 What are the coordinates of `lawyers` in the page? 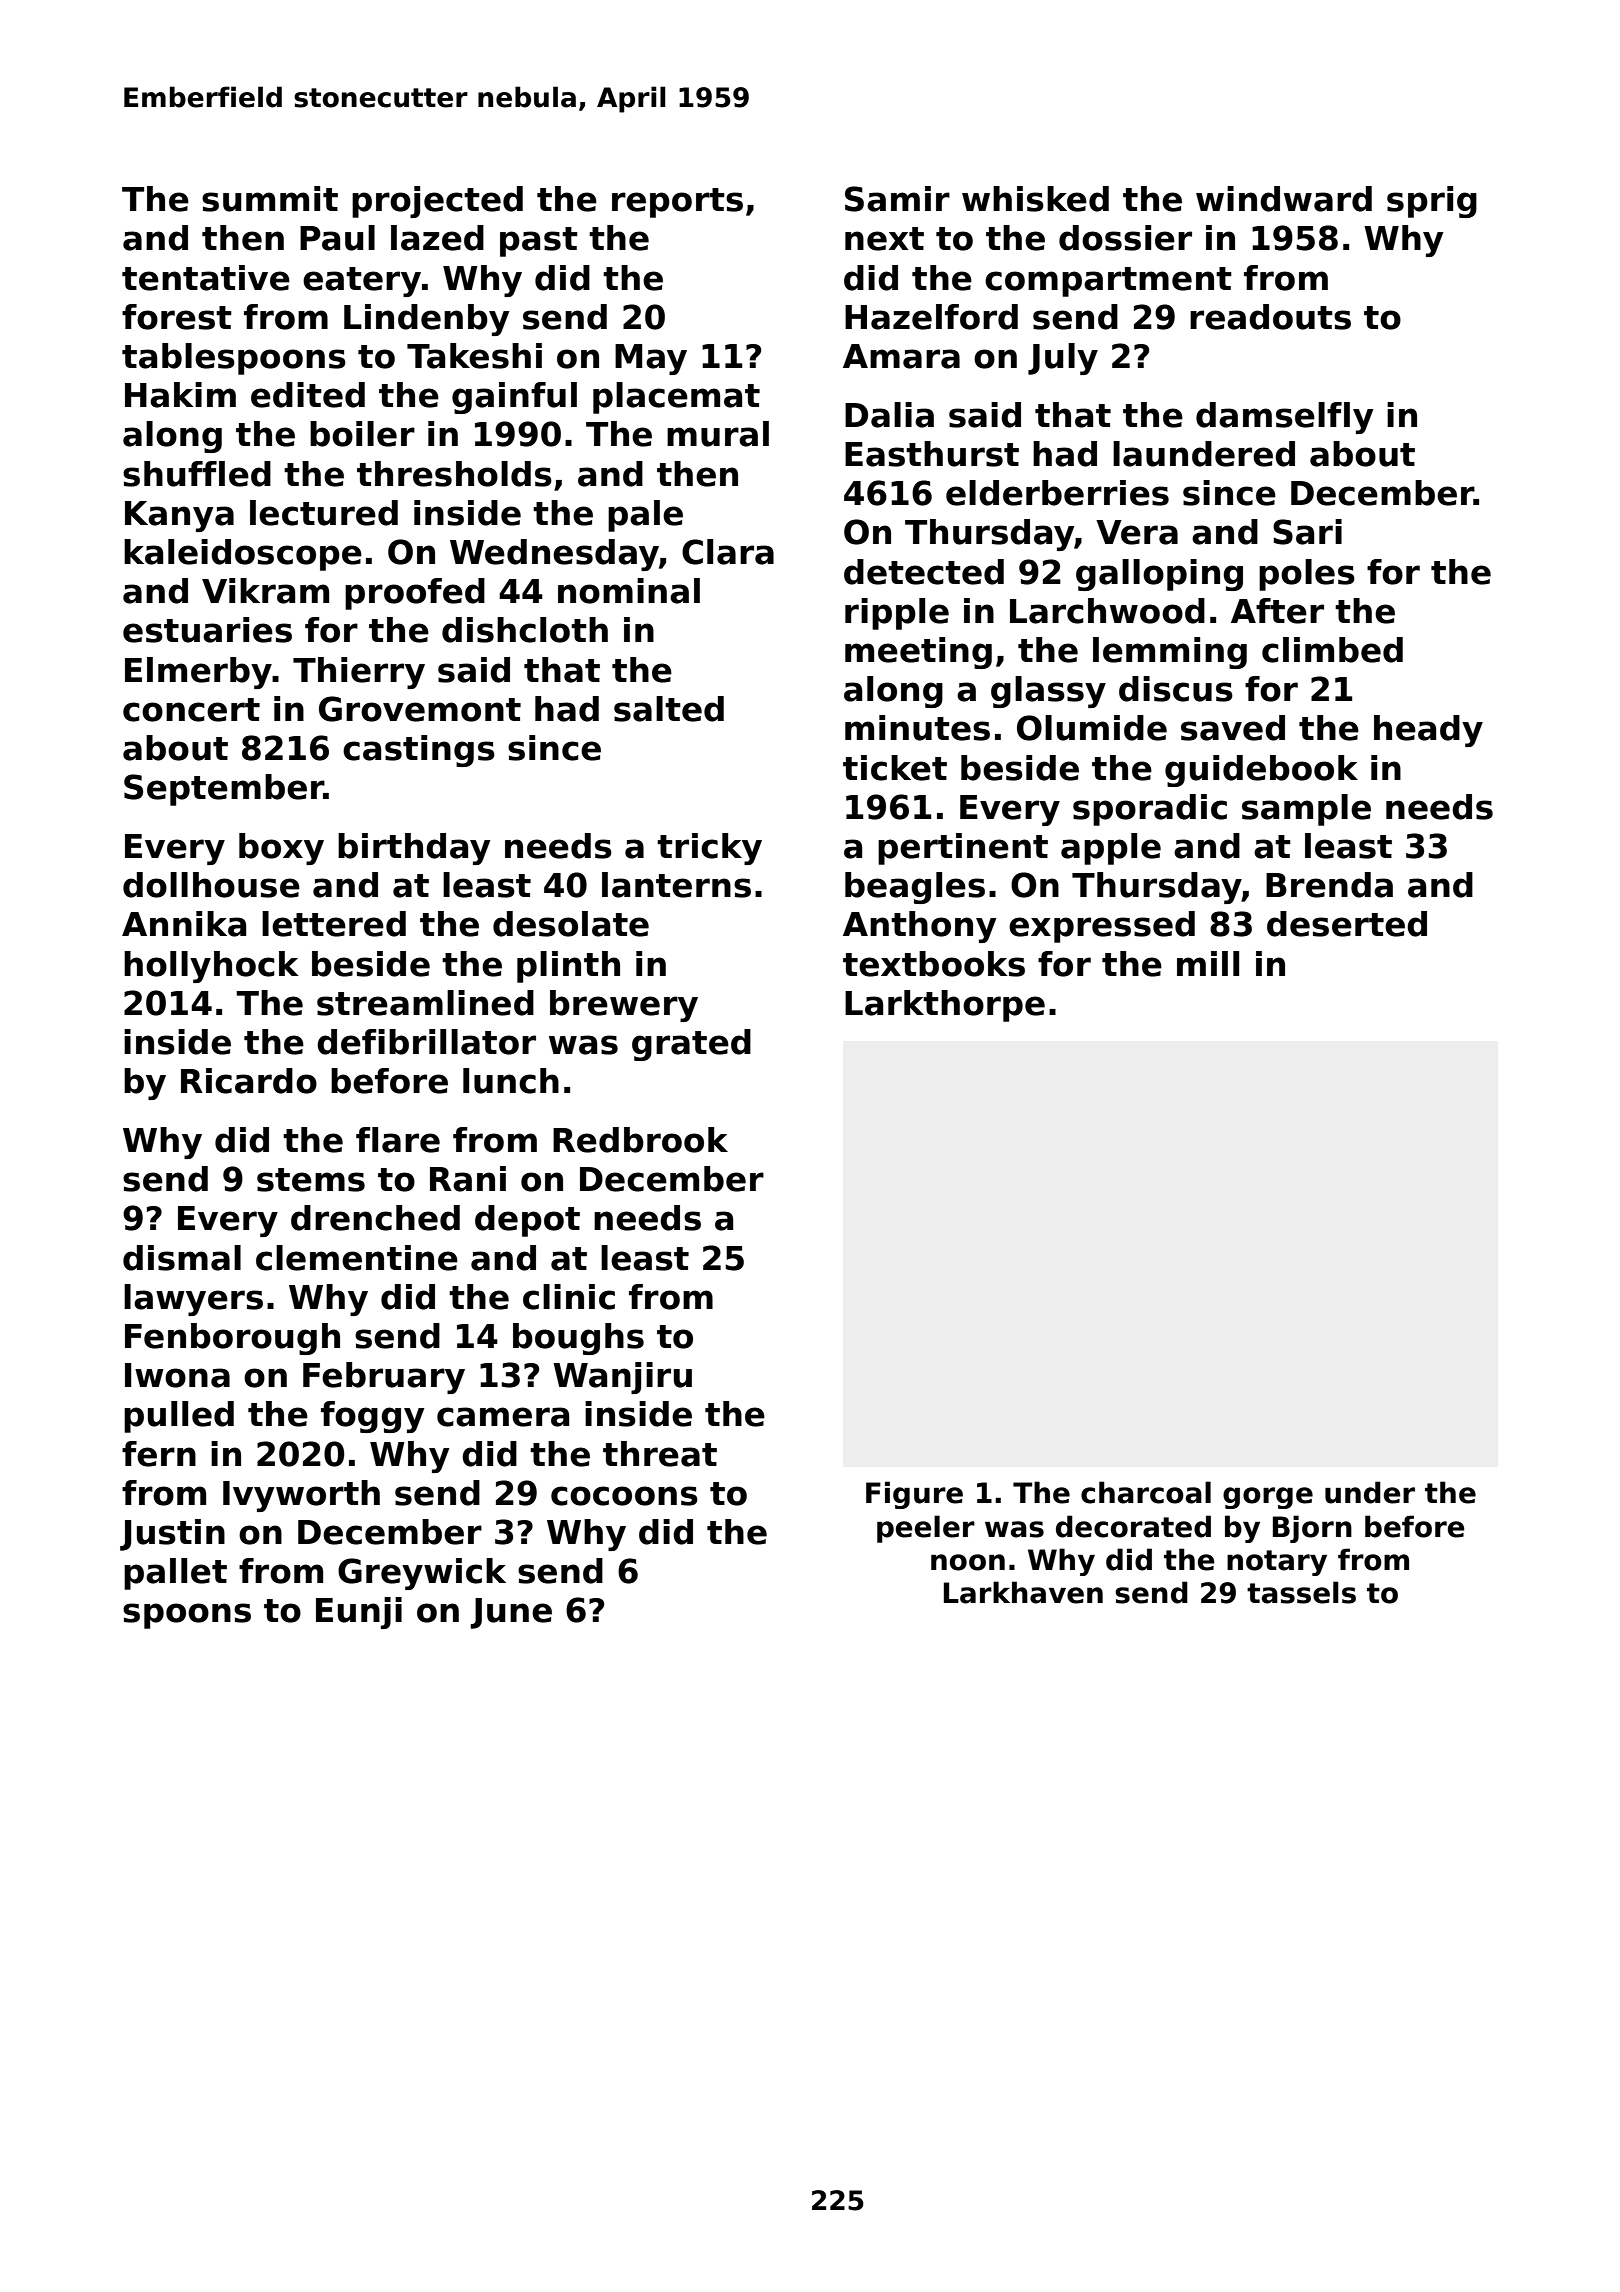 It's located at (193, 1300).
